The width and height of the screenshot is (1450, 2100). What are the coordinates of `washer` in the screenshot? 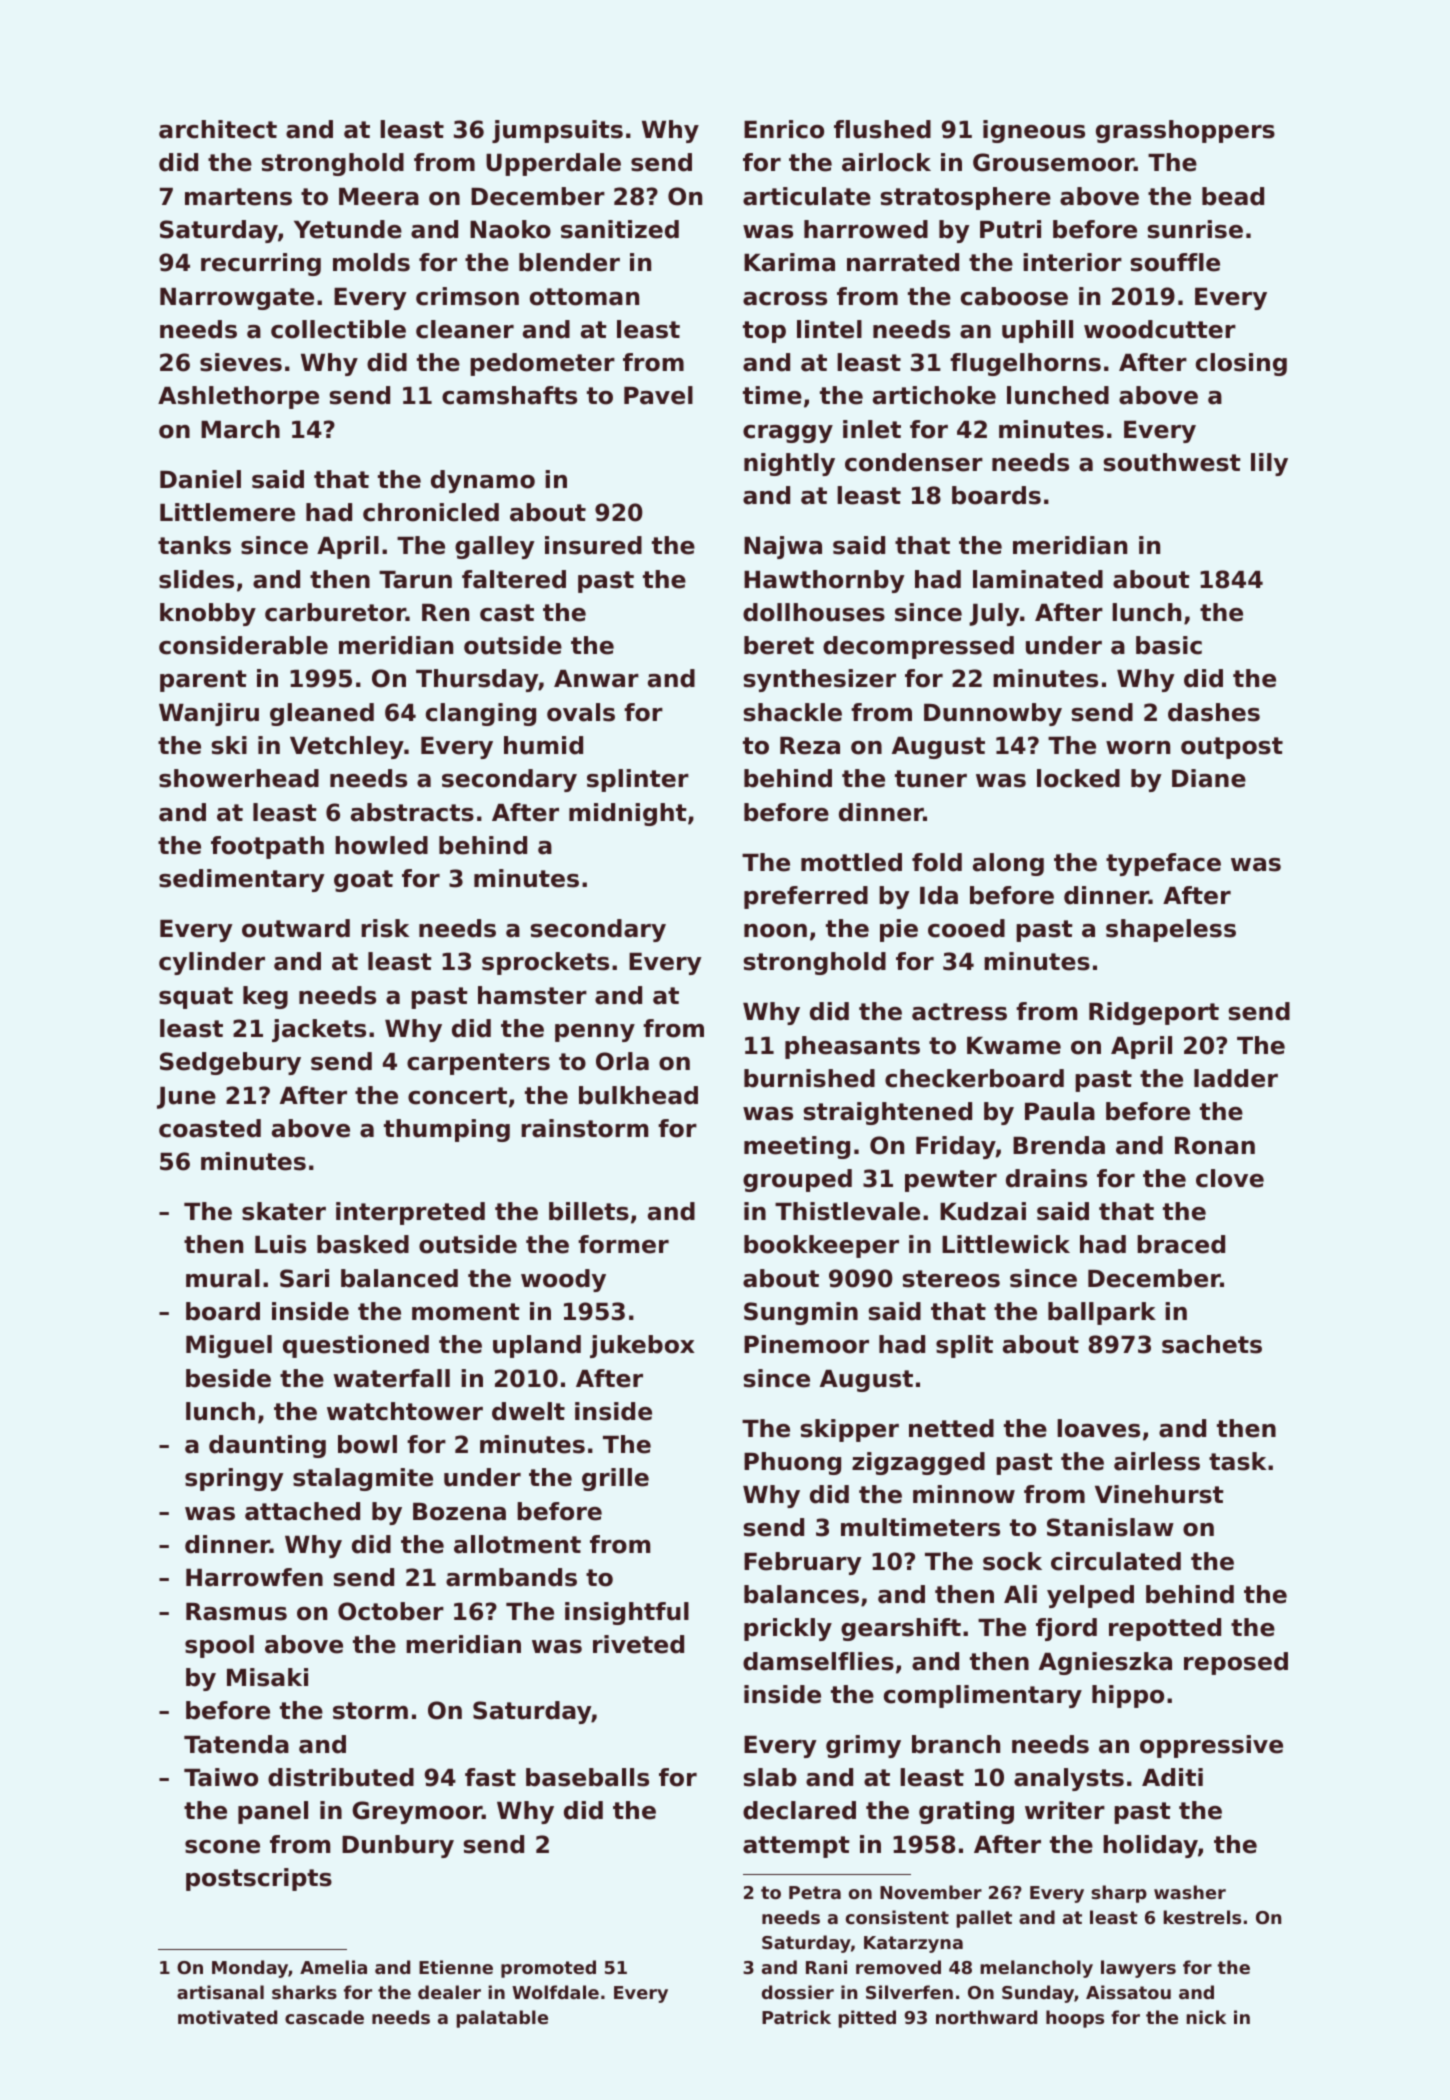 It's located at (1190, 1892).
